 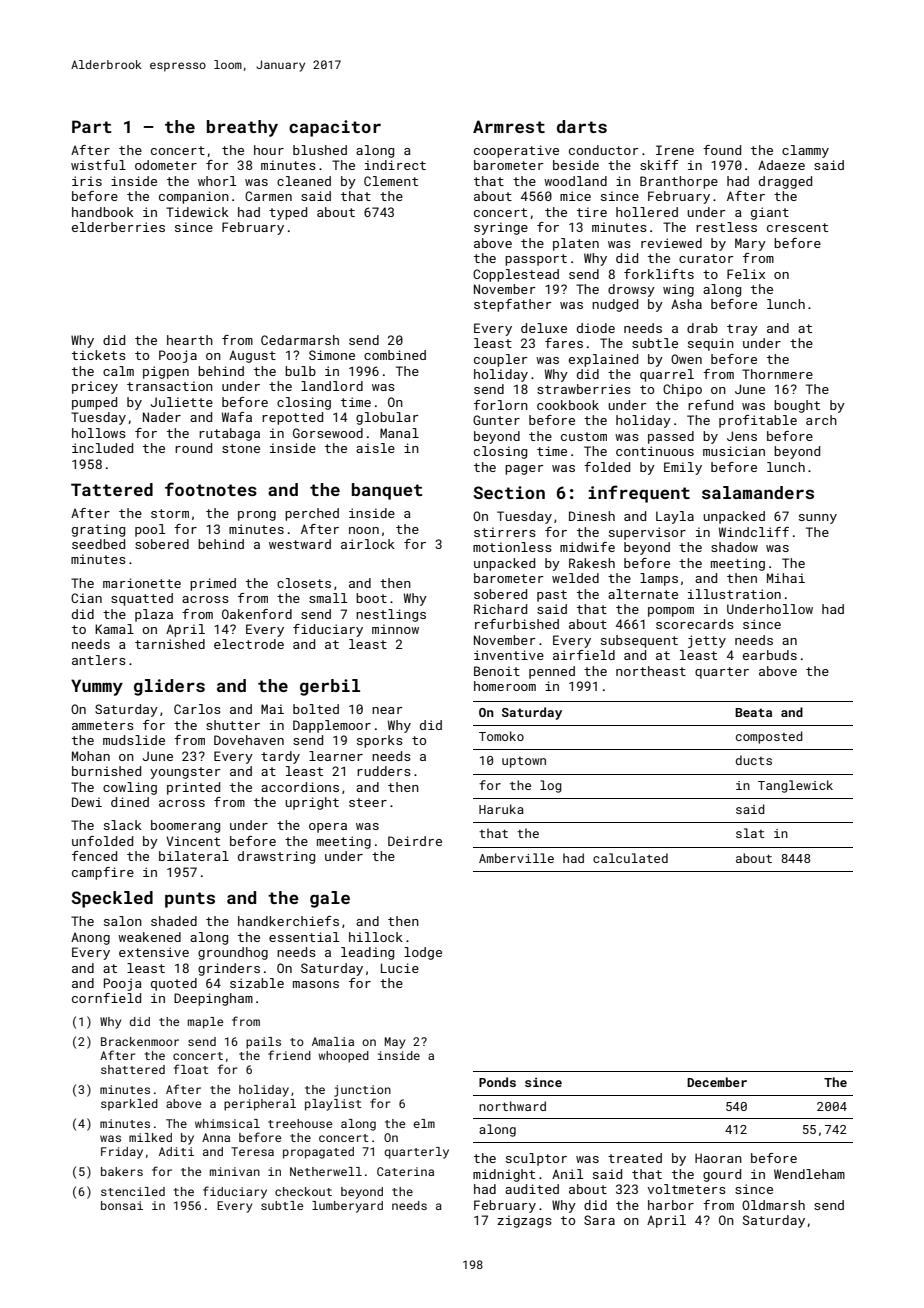 What do you see at coordinates (99, 355) in the image?
I see `tickets` at bounding box center [99, 355].
